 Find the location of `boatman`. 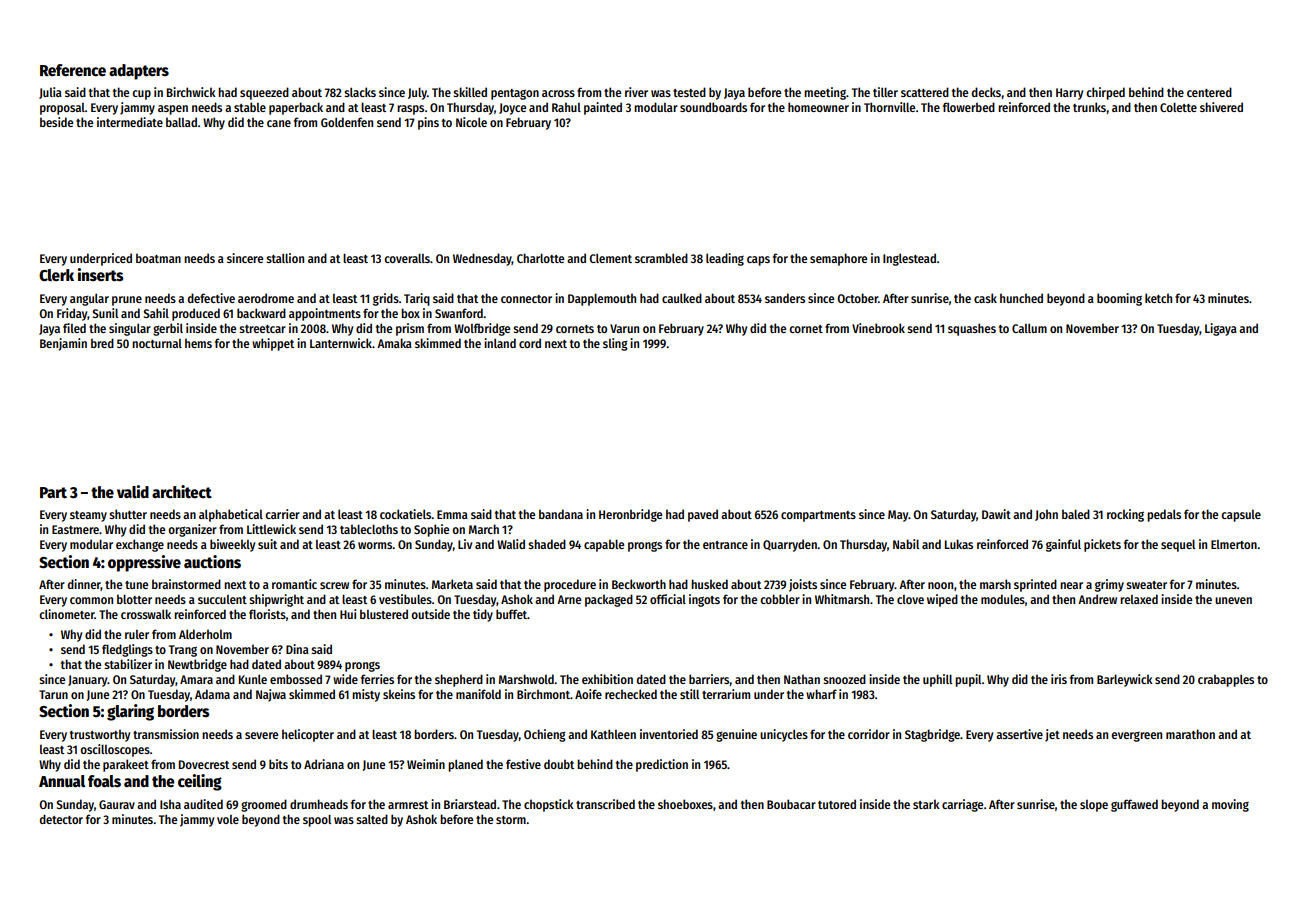

boatman is located at coordinates (158, 258).
